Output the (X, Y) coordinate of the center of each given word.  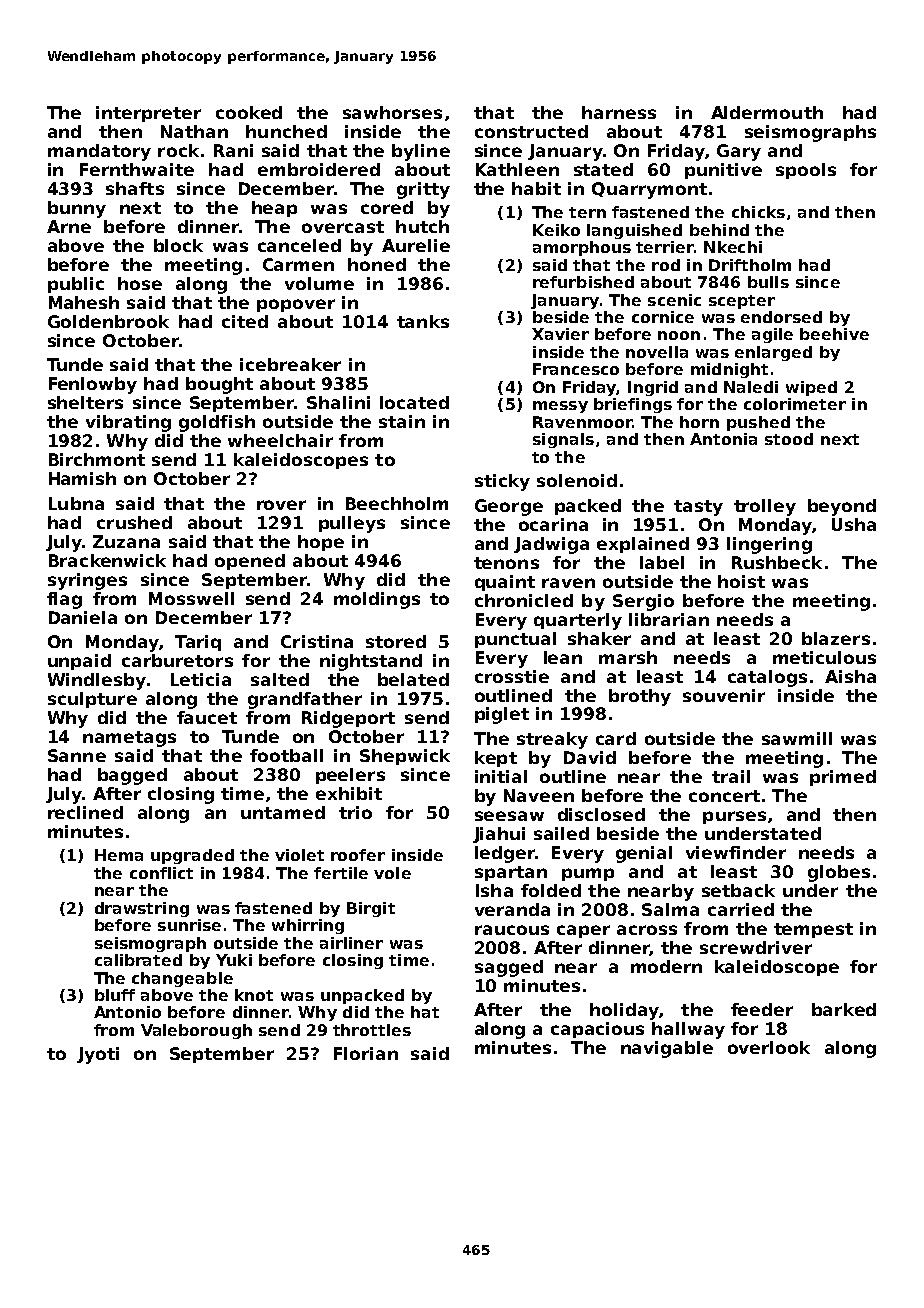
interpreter (148, 114)
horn (699, 422)
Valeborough (196, 1031)
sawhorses (392, 112)
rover (281, 505)
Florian (366, 1053)
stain (402, 421)
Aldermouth (767, 112)
